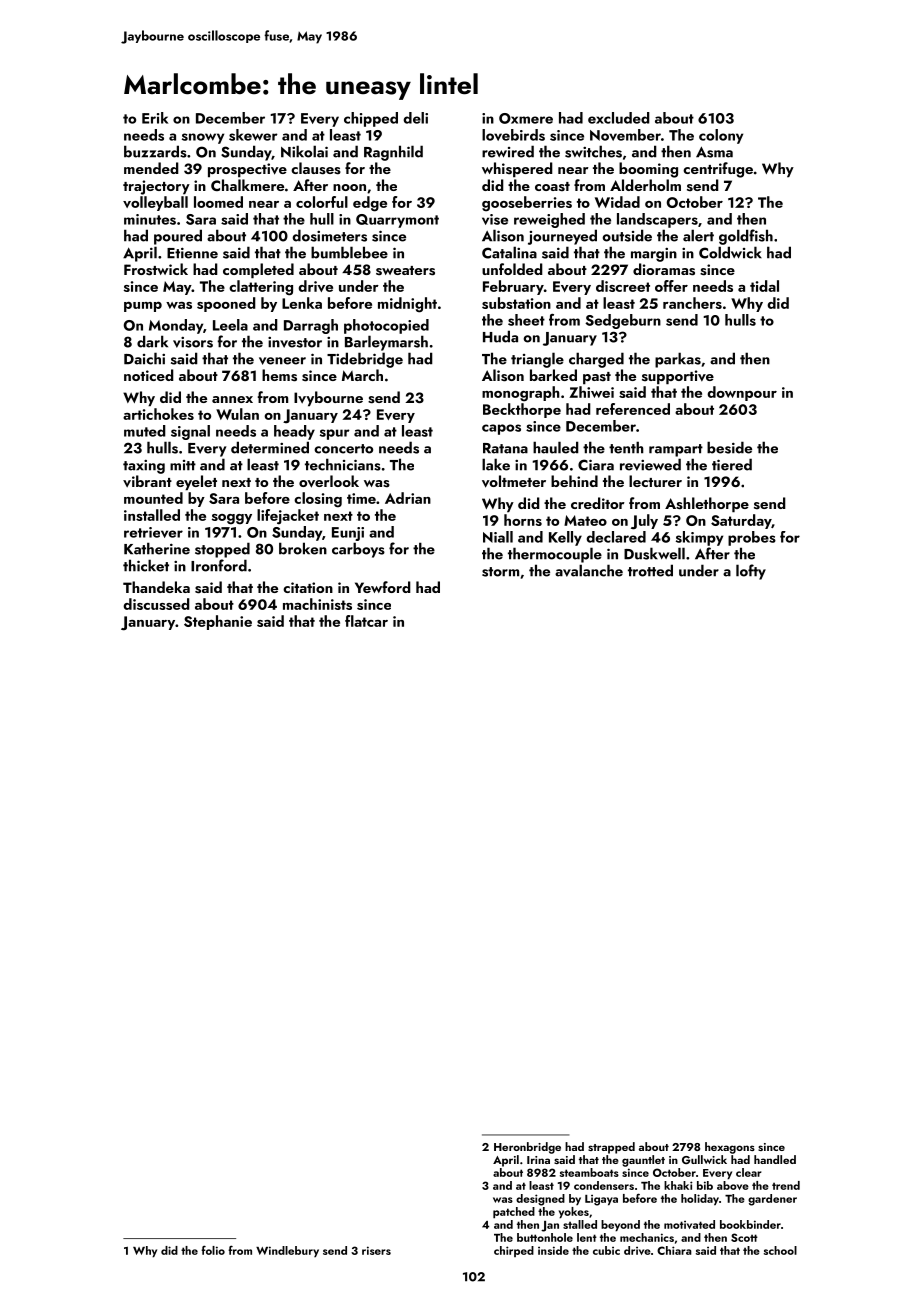 This screenshot has height=1308, width=924. What do you see at coordinates (500, 572) in the screenshot?
I see `storm` at bounding box center [500, 572].
